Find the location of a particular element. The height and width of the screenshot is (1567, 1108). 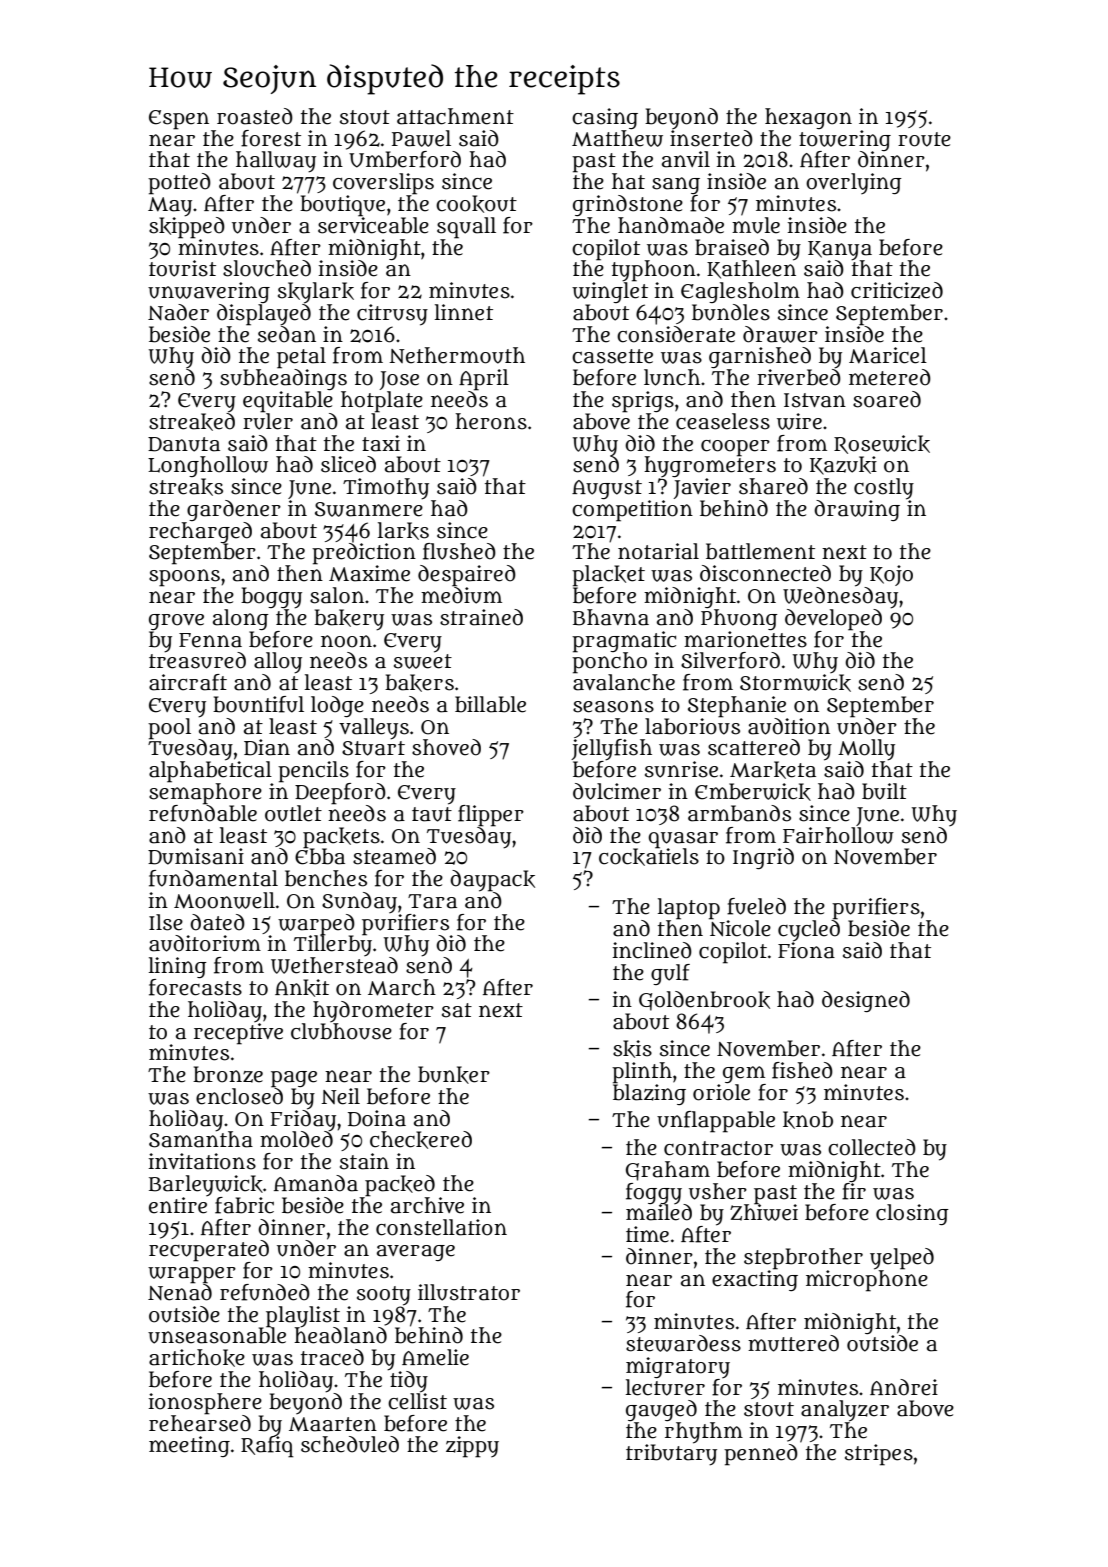

Maxime is located at coordinates (369, 573).
